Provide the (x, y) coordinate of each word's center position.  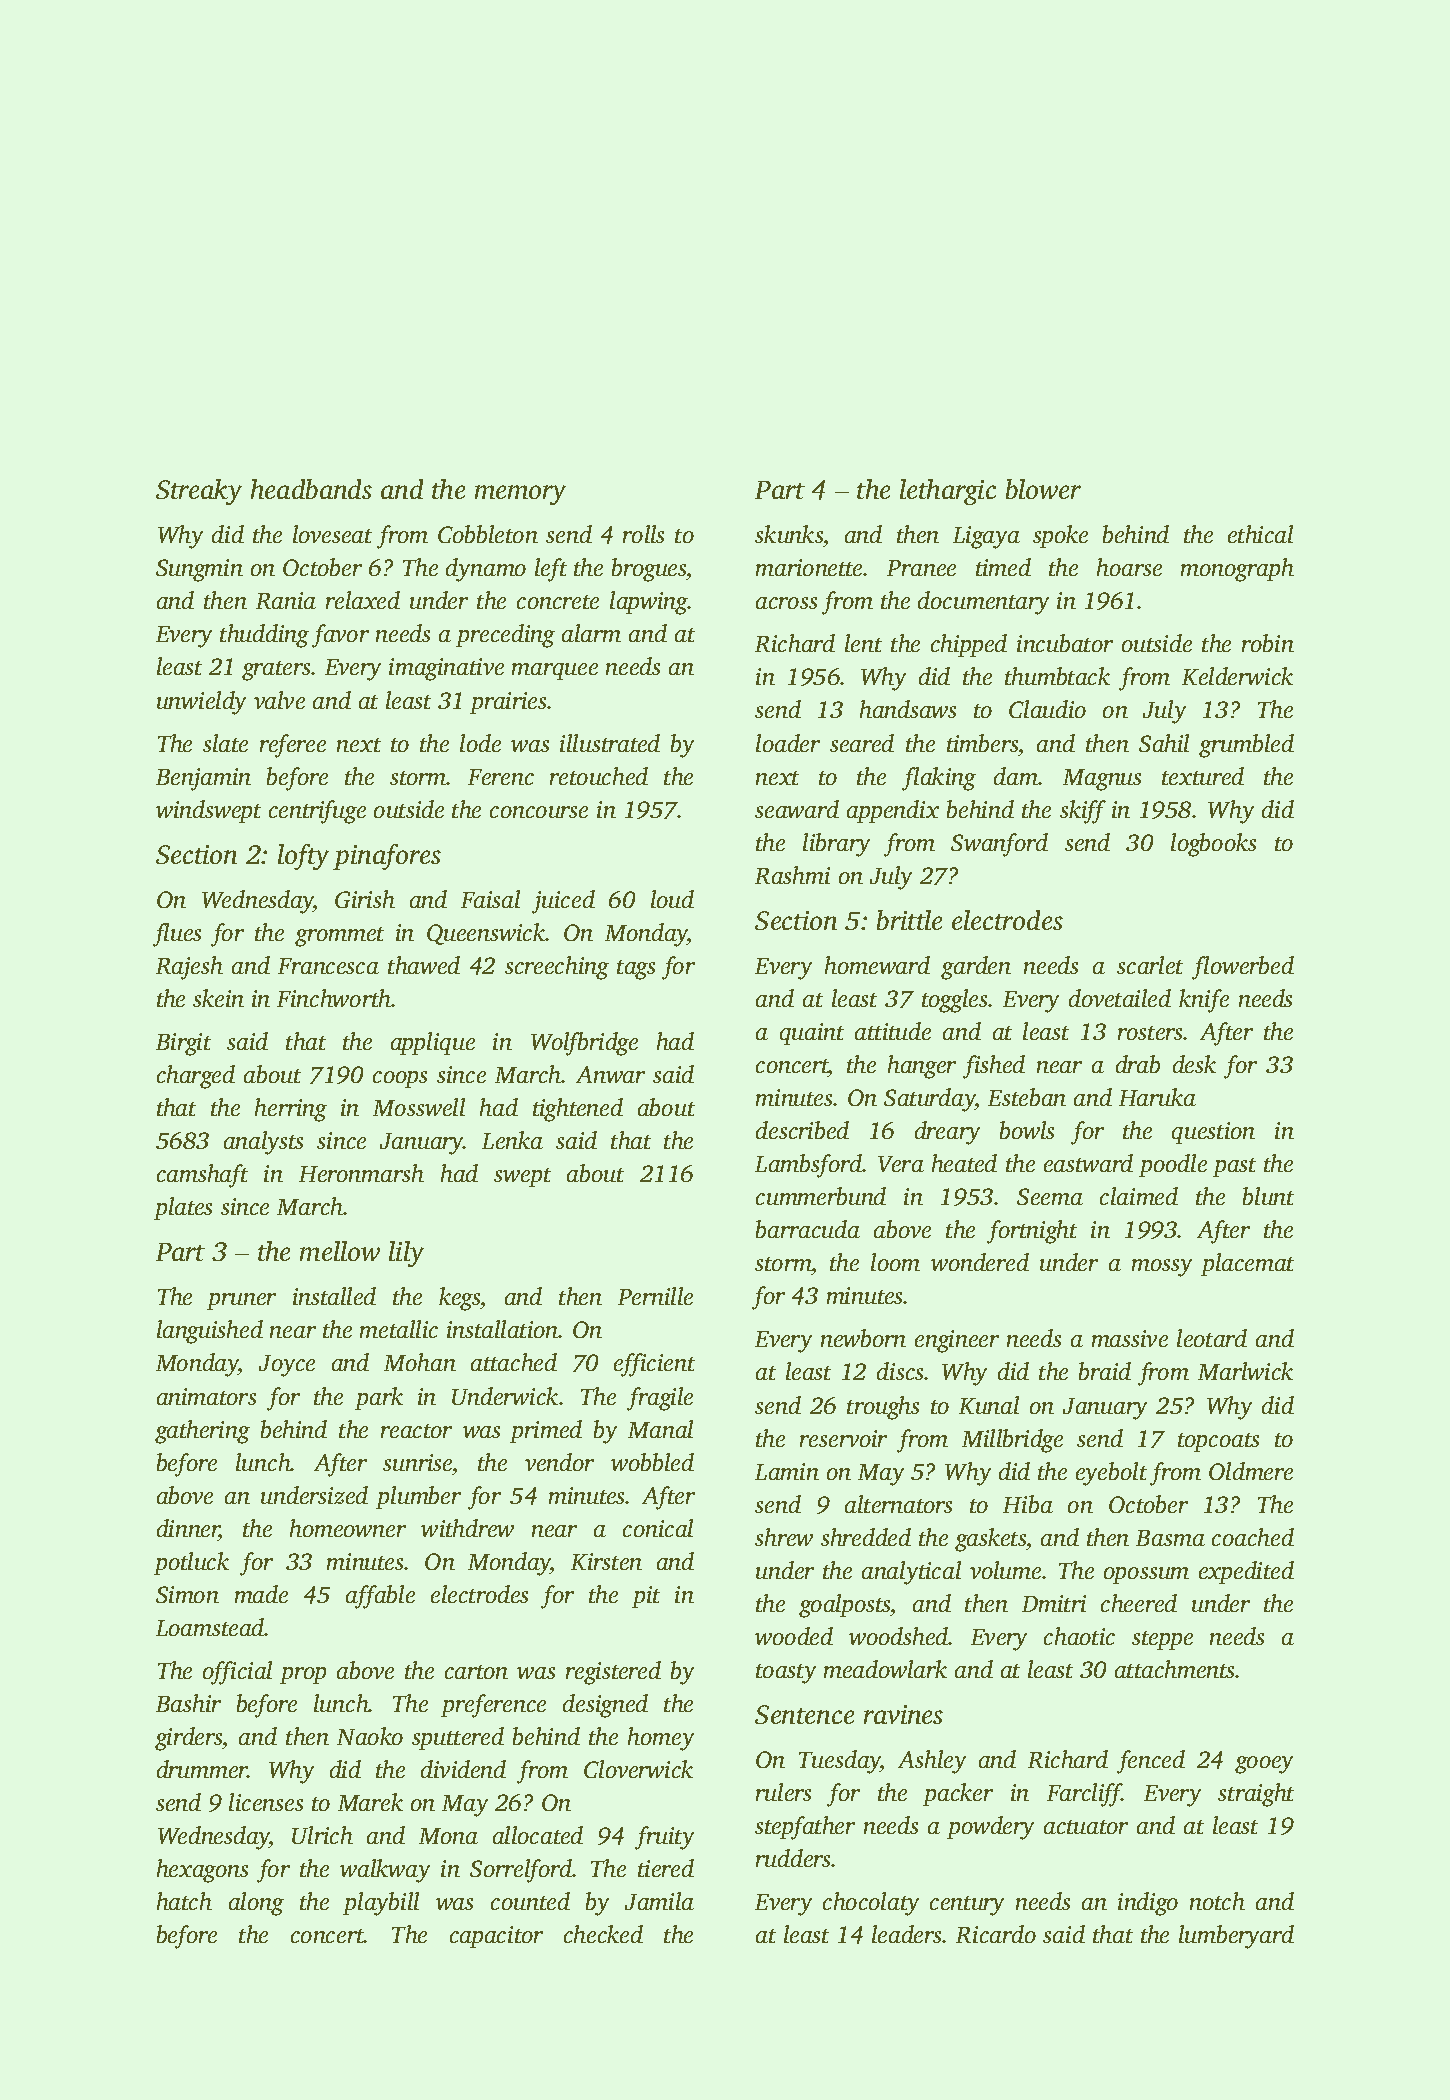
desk (1194, 1064)
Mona (448, 1836)
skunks (789, 534)
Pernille (655, 1296)
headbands (311, 489)
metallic (399, 1329)
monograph (1237, 570)
